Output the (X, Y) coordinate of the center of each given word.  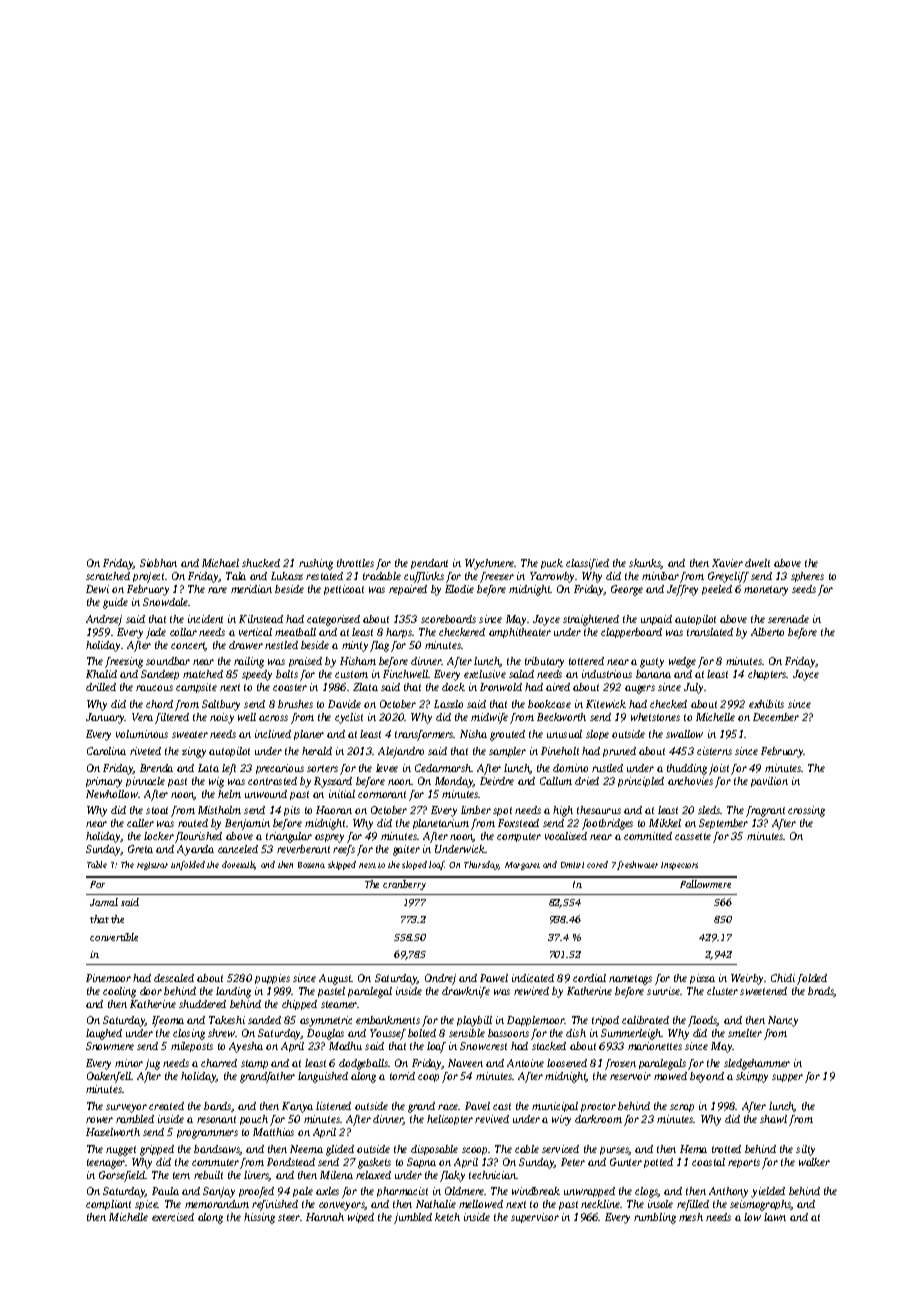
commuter (215, 1162)
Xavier (727, 563)
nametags (630, 980)
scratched (108, 576)
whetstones (655, 717)
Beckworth (561, 717)
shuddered (202, 1004)
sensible (467, 1033)
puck (552, 564)
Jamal (104, 902)
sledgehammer (757, 1064)
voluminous (142, 734)
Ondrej (440, 979)
